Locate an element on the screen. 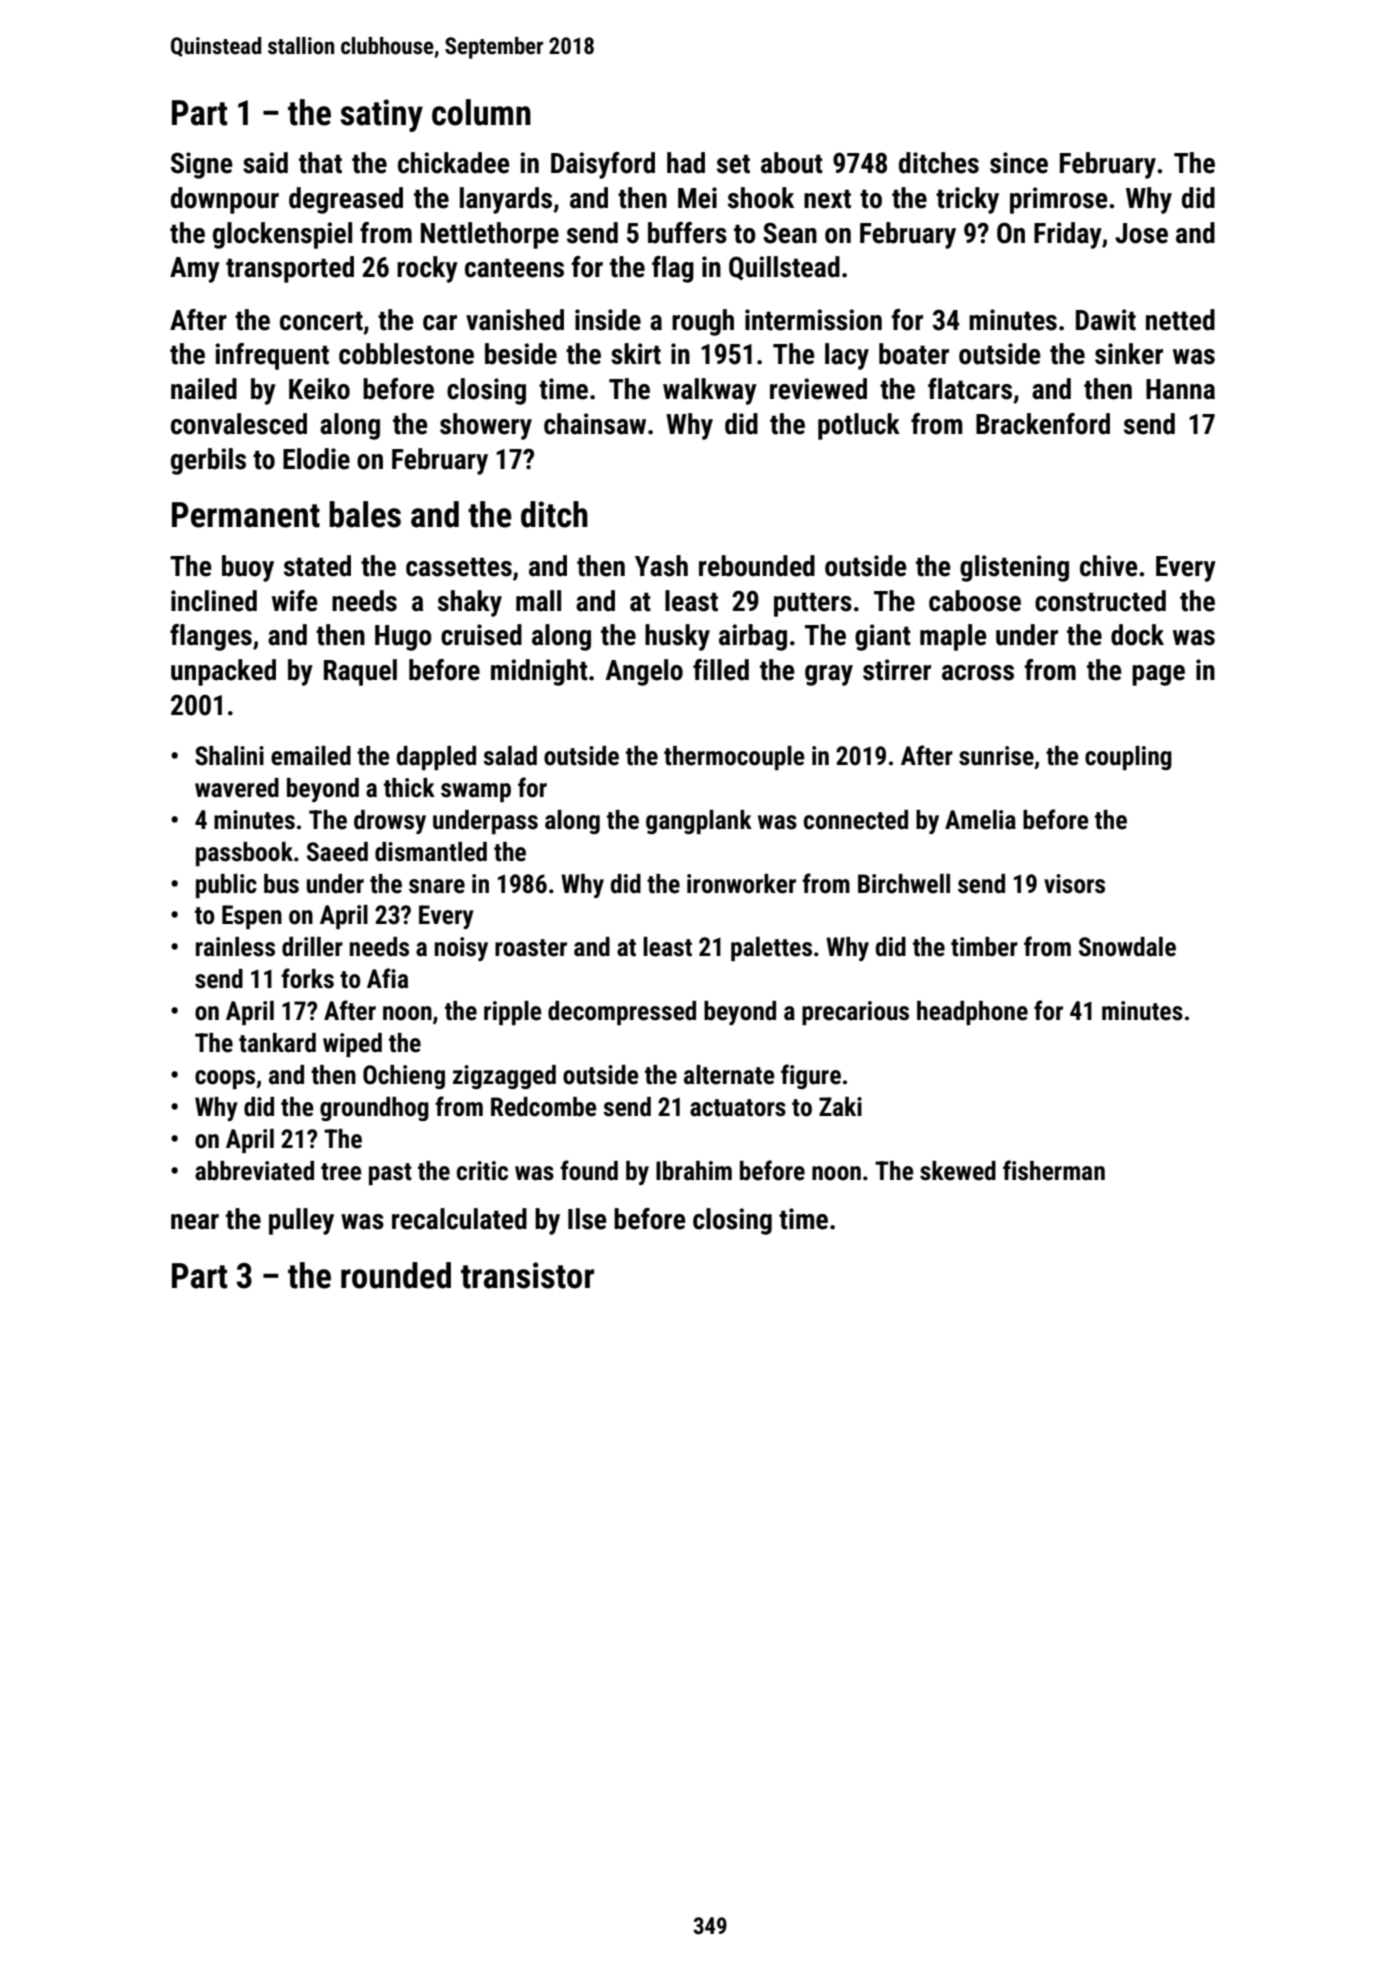  Yash is located at coordinates (661, 566).
